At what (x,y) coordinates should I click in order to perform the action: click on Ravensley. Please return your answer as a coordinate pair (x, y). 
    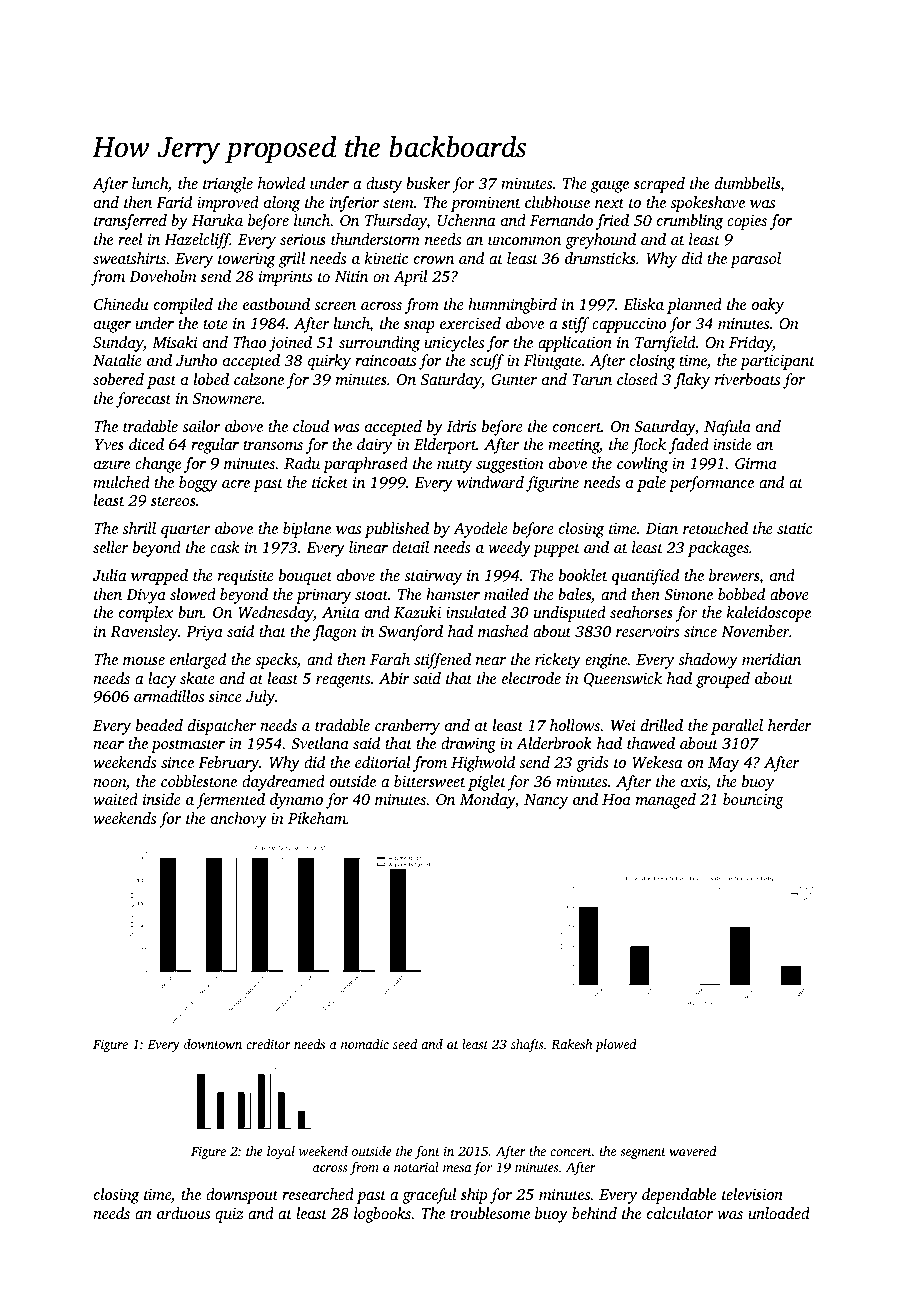
    Looking at the image, I should click on (144, 633).
